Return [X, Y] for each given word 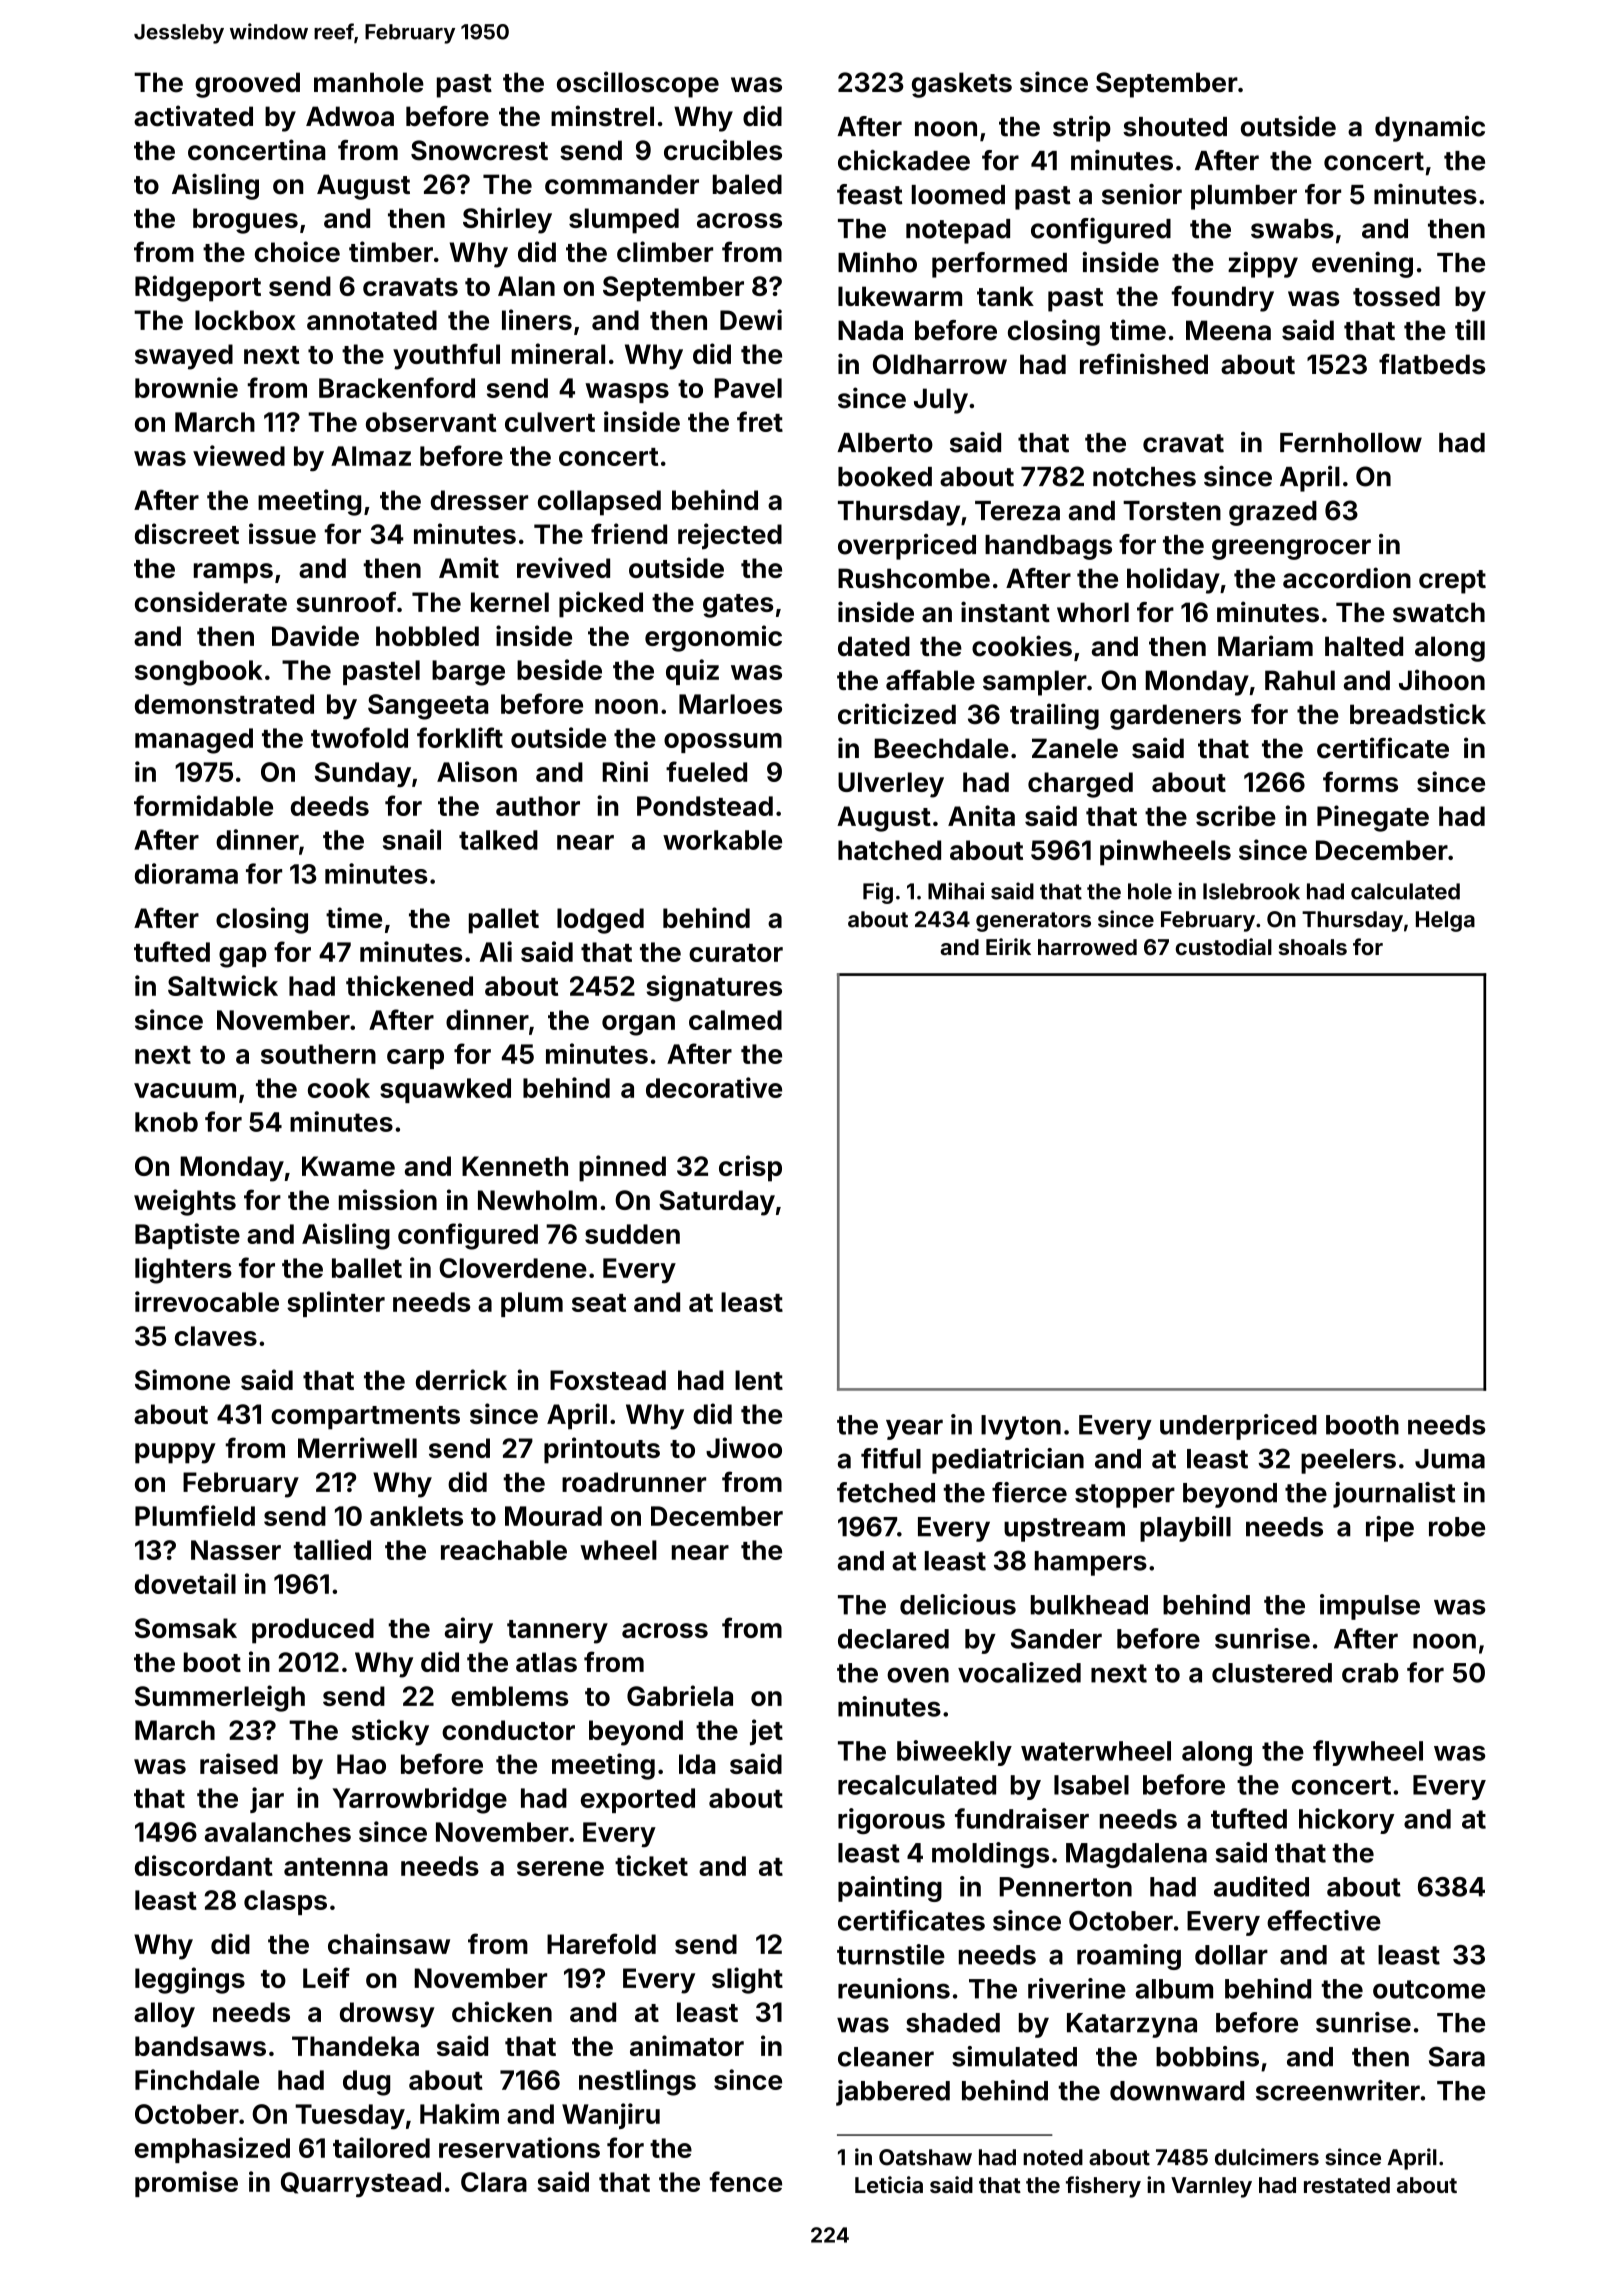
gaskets [962, 85]
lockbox [245, 320]
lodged [600, 921]
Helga [1445, 921]
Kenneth [515, 1166]
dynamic [1430, 129]
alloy [164, 2015]
